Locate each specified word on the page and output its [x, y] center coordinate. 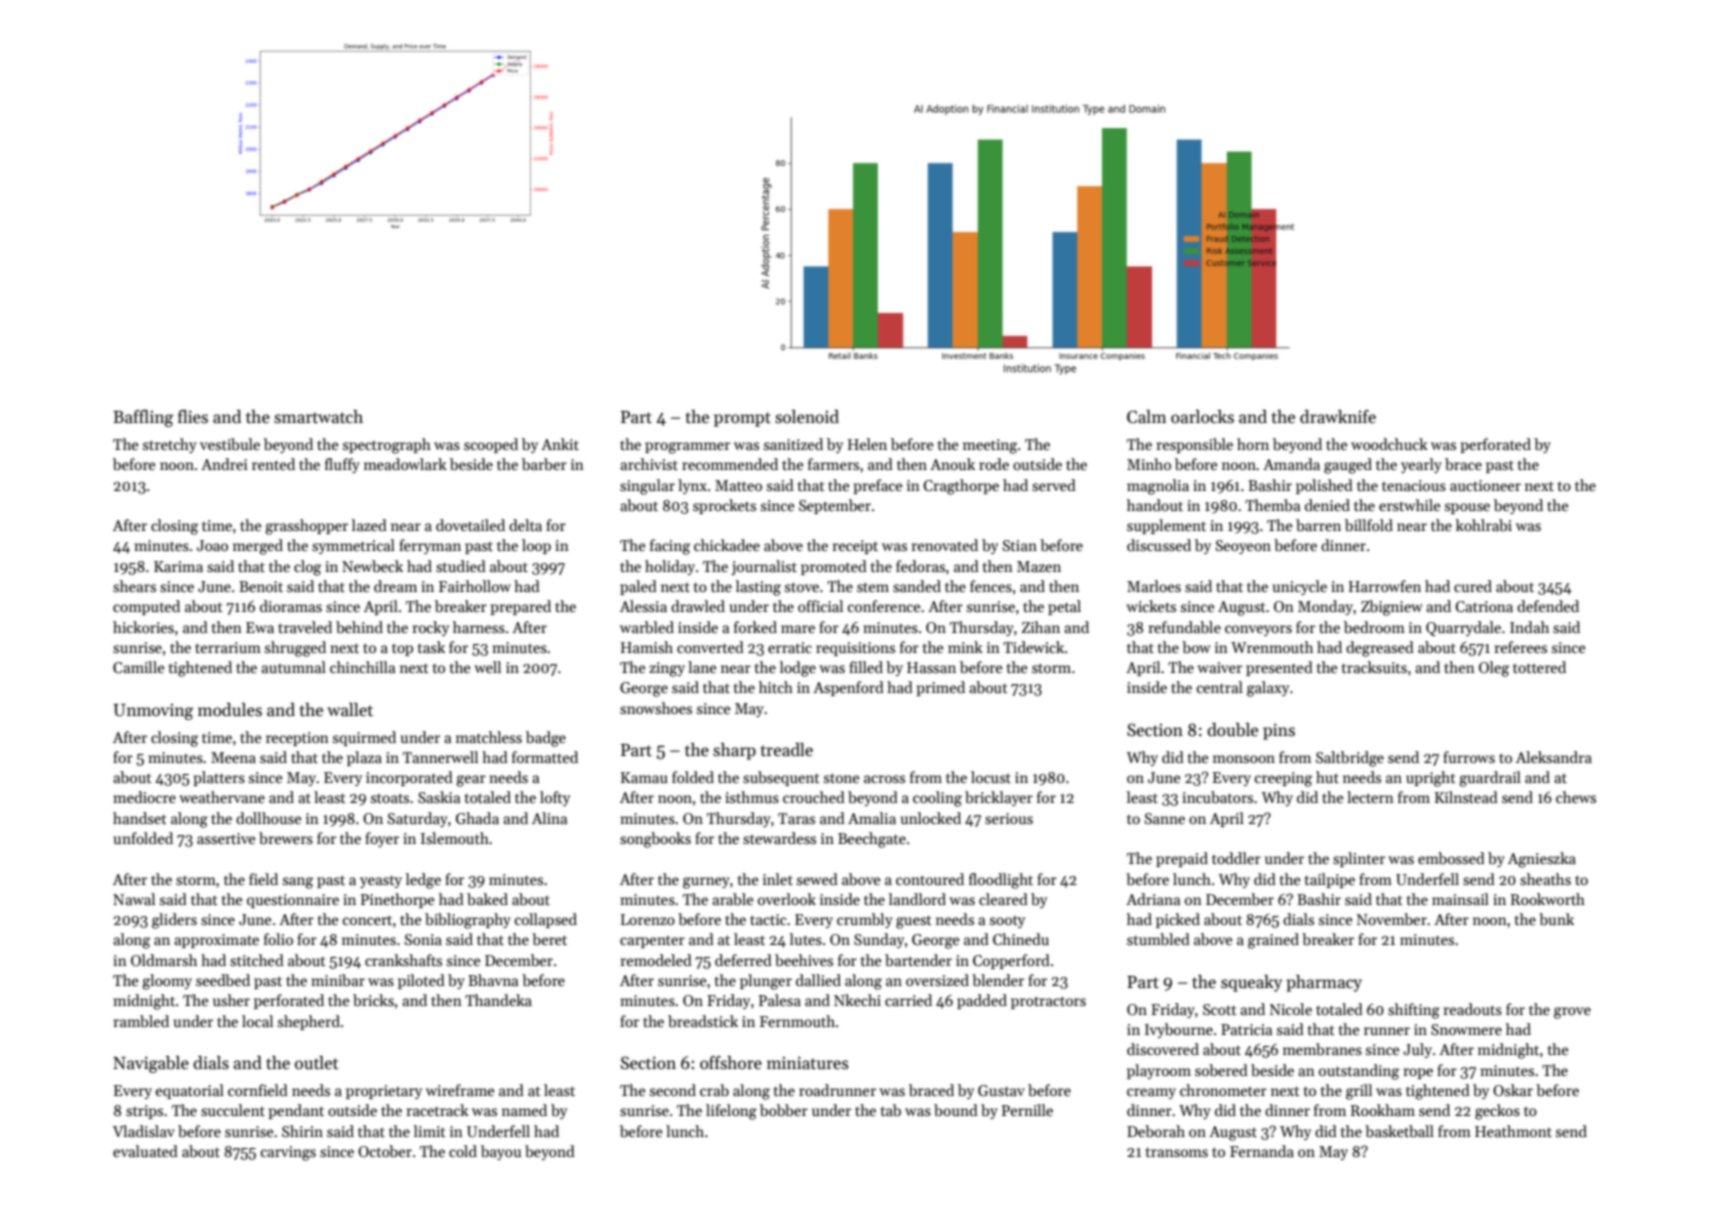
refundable [1185, 627]
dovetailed [470, 525]
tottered [1539, 667]
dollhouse [269, 818]
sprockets [724, 506]
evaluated [145, 1151]
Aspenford [848, 688]
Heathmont [1513, 1131]
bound [956, 1110]
